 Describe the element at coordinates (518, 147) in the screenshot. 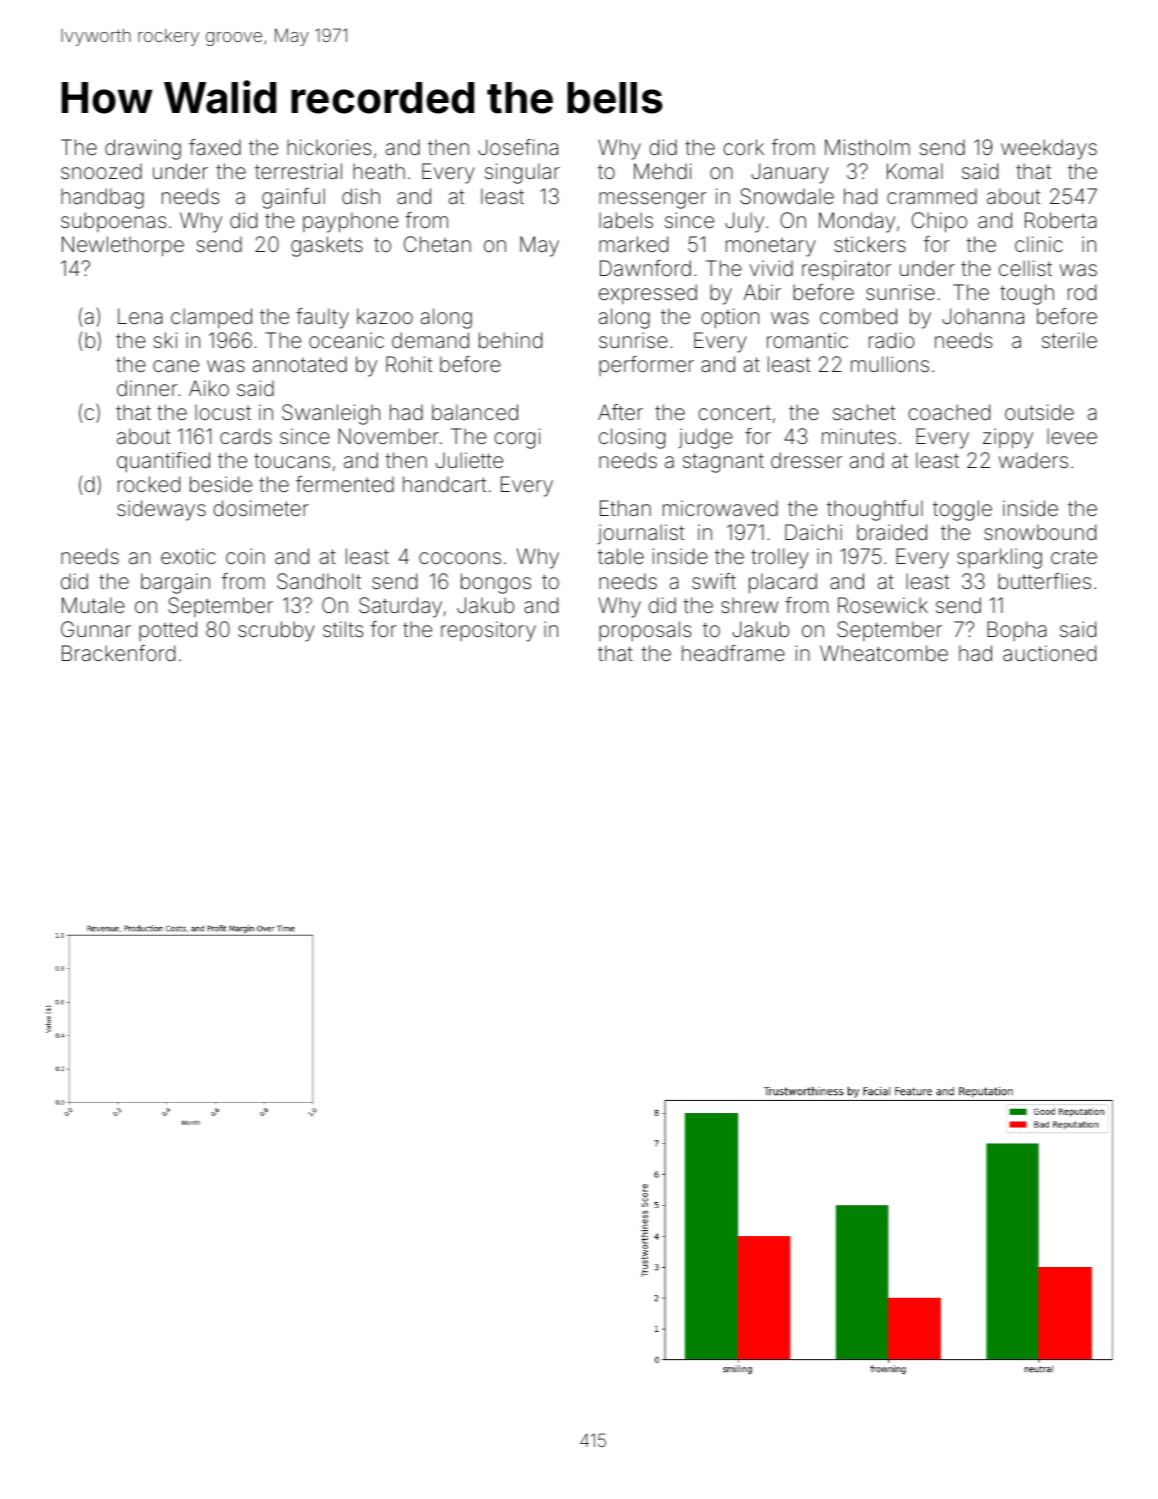

I see `Josefina` at that location.
